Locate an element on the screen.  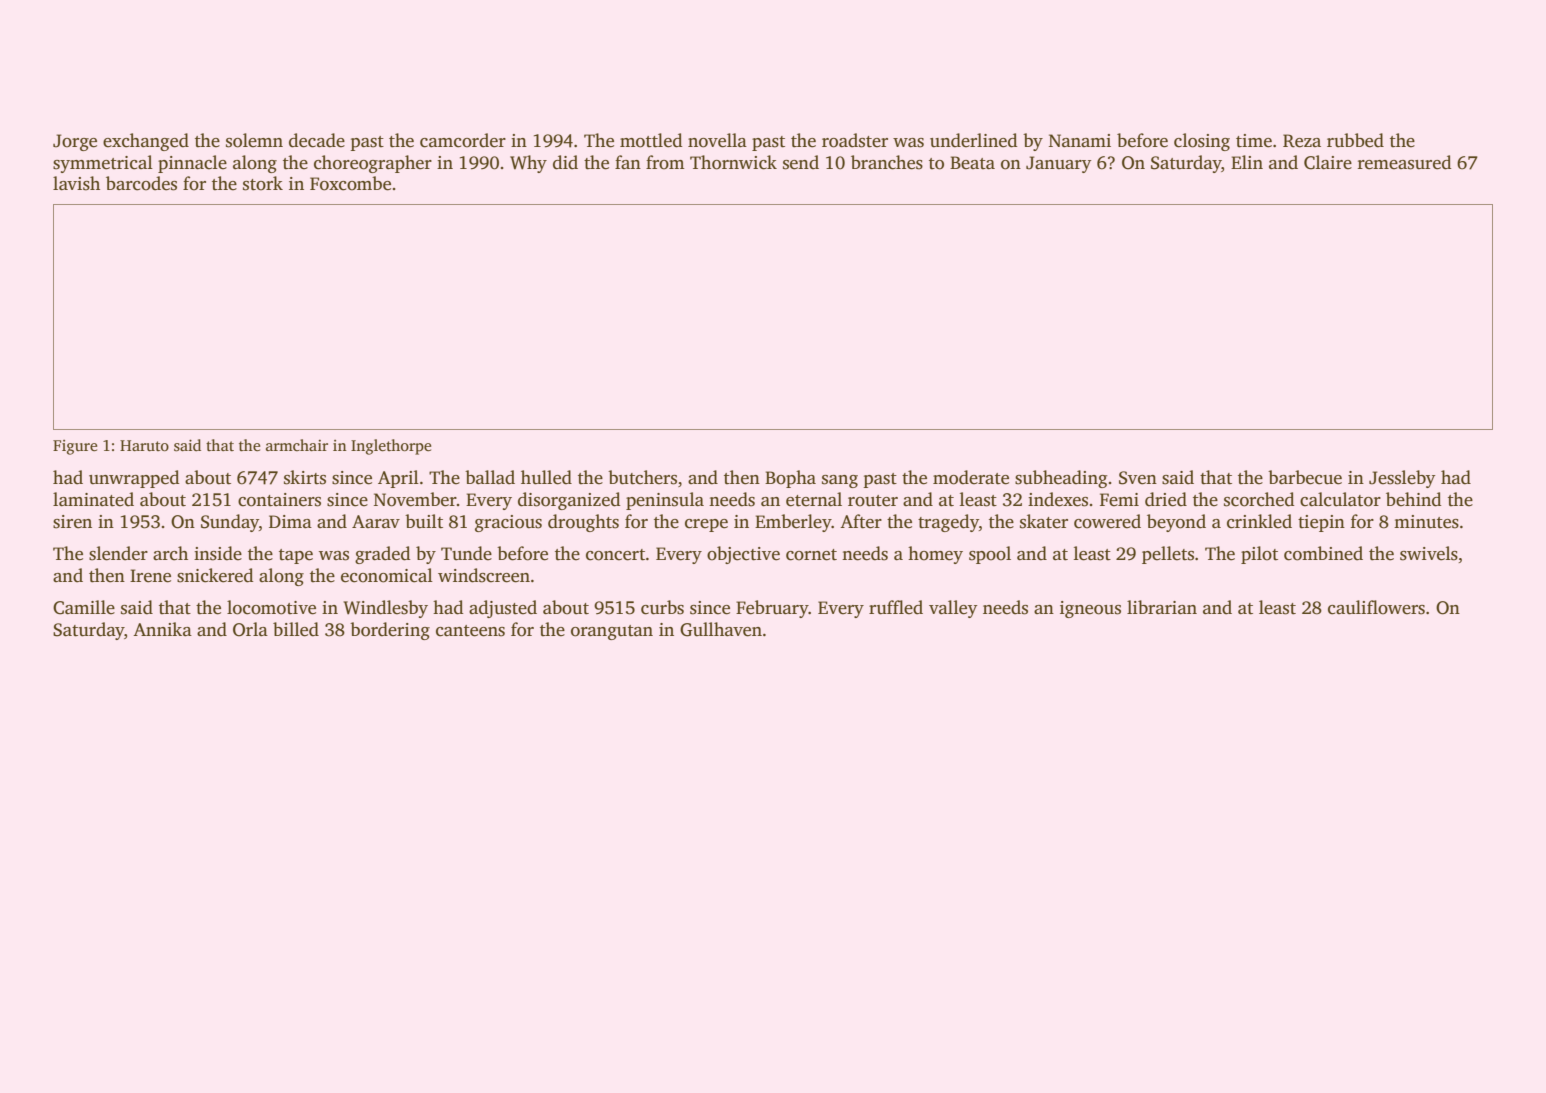
Gullhaven is located at coordinates (721, 629).
